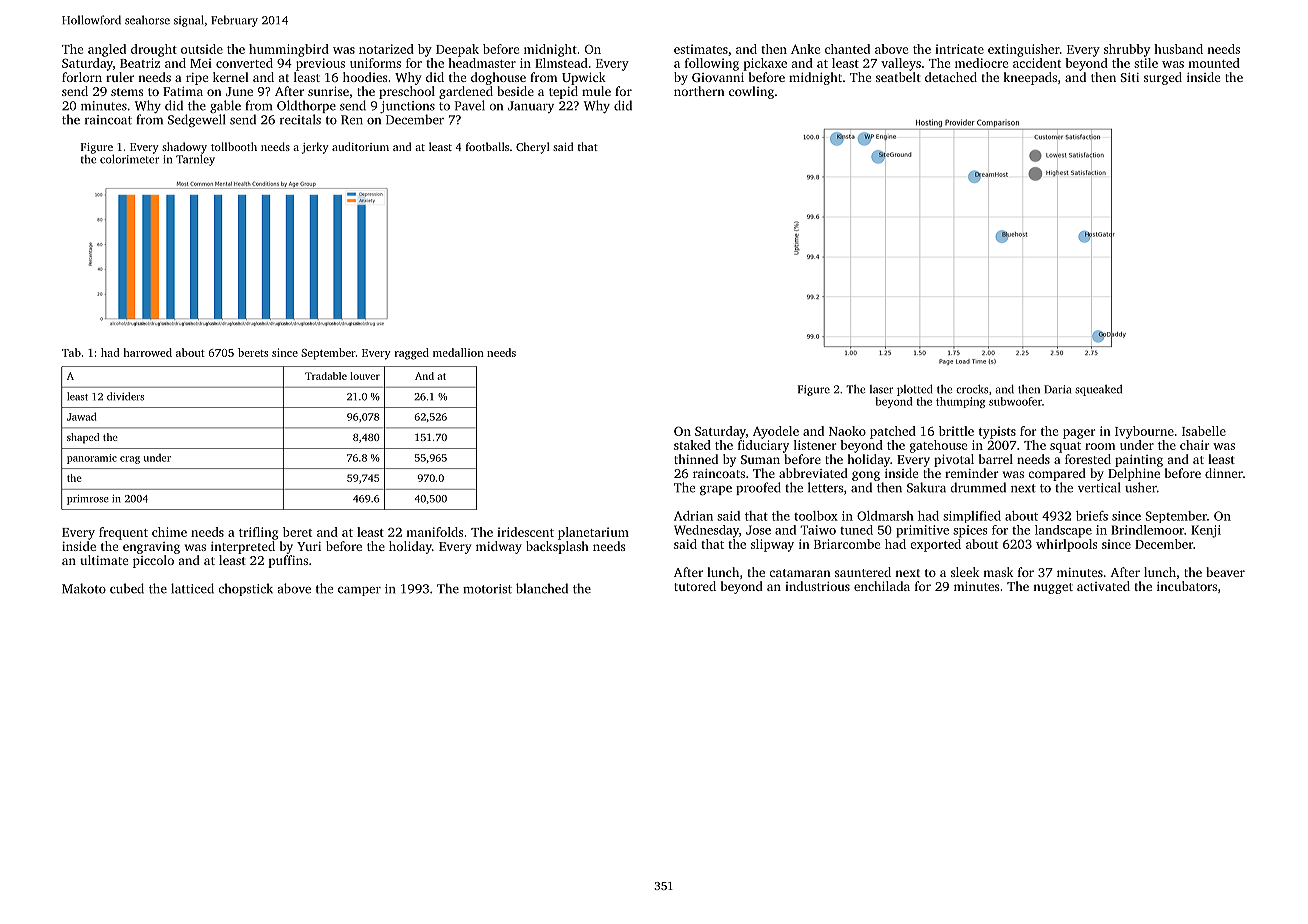 This document has width=1308, height=924. Describe the element at coordinates (365, 376) in the document. I see `louver` at that location.
